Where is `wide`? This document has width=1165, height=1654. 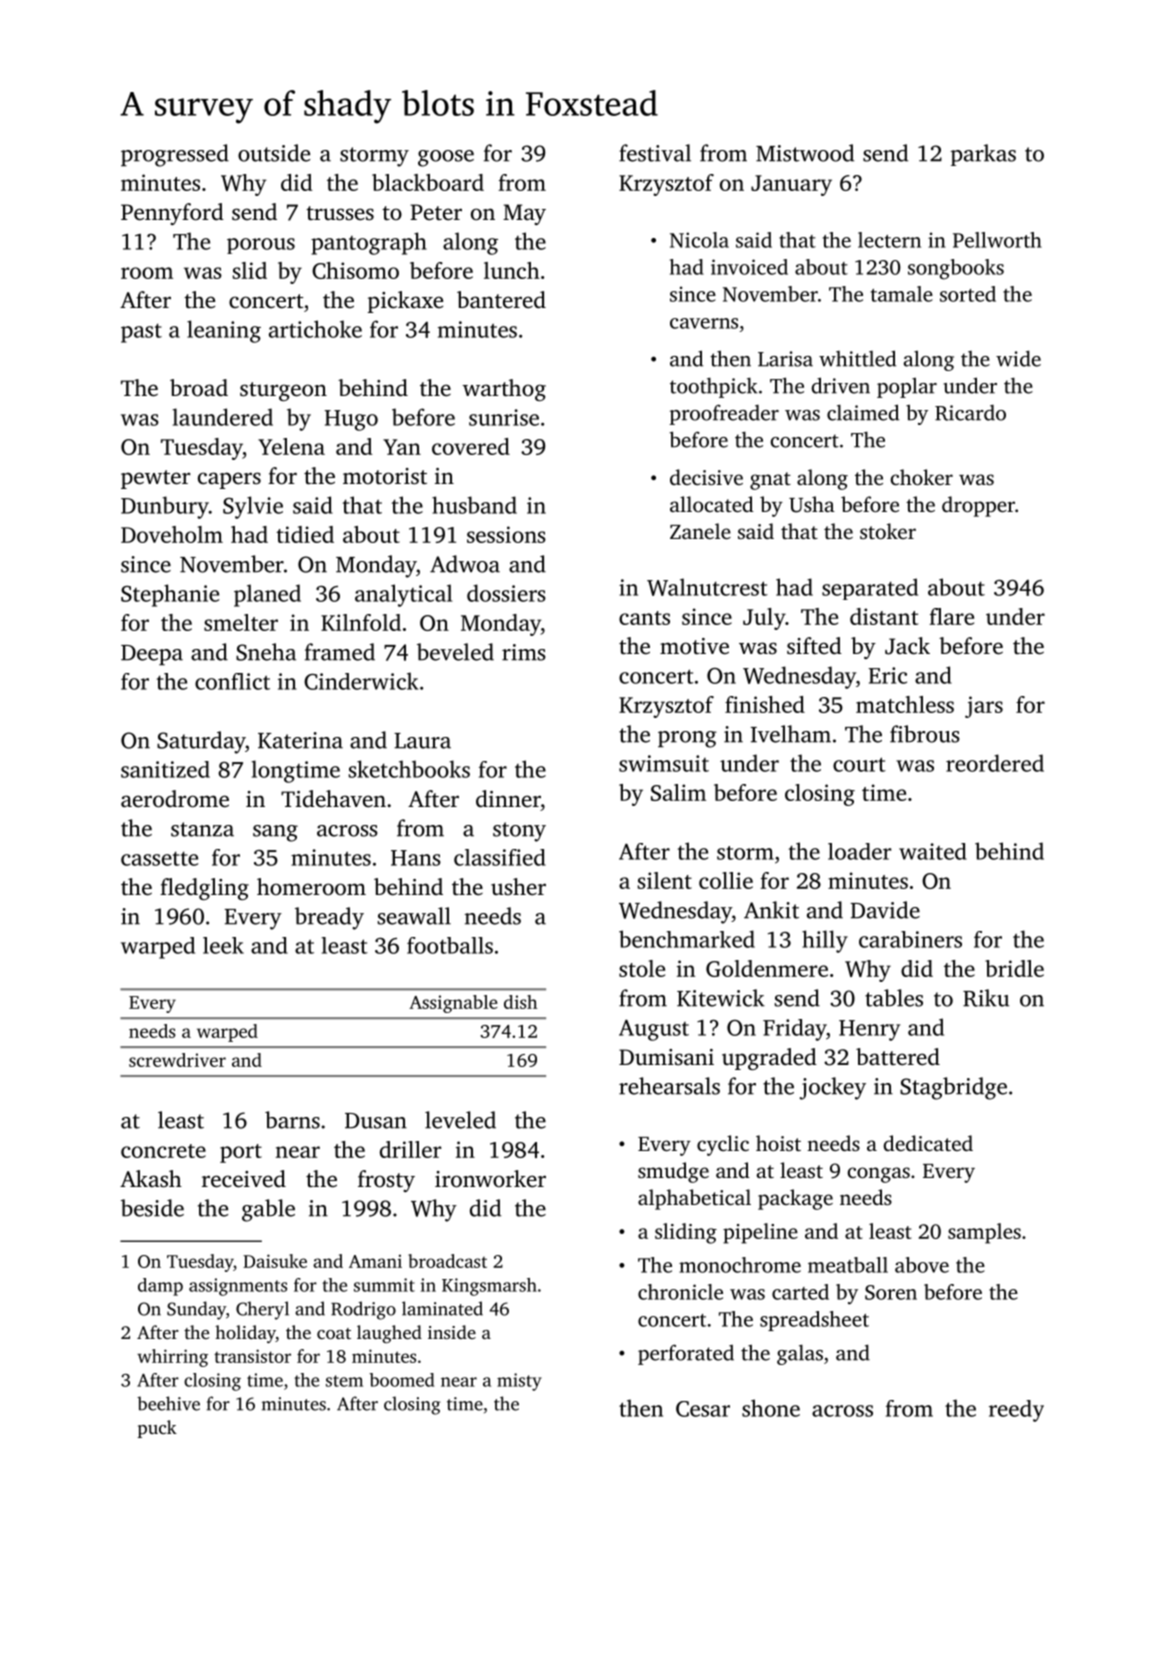
wide is located at coordinates (1018, 358).
